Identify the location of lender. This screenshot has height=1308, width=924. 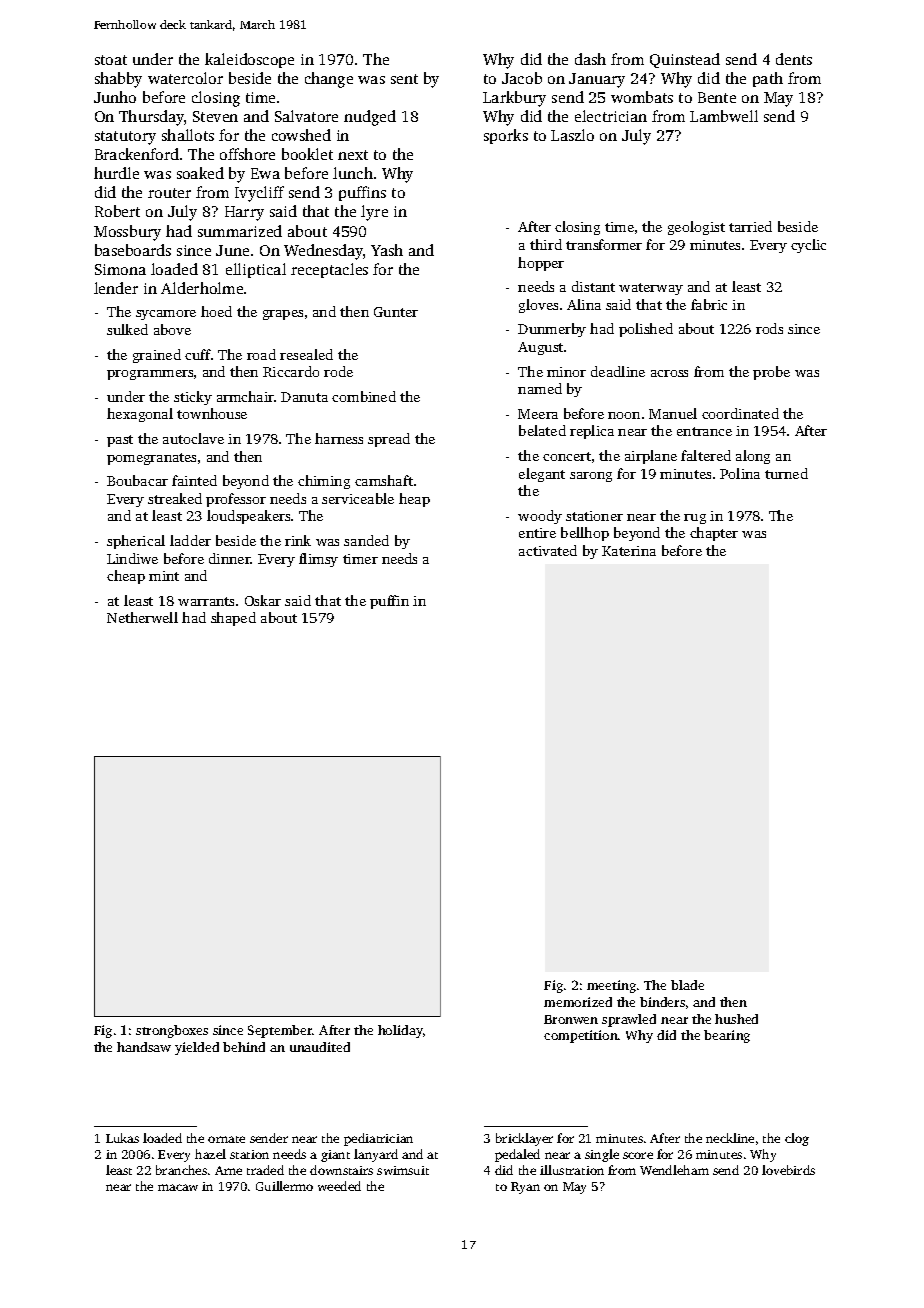
(116, 288).
